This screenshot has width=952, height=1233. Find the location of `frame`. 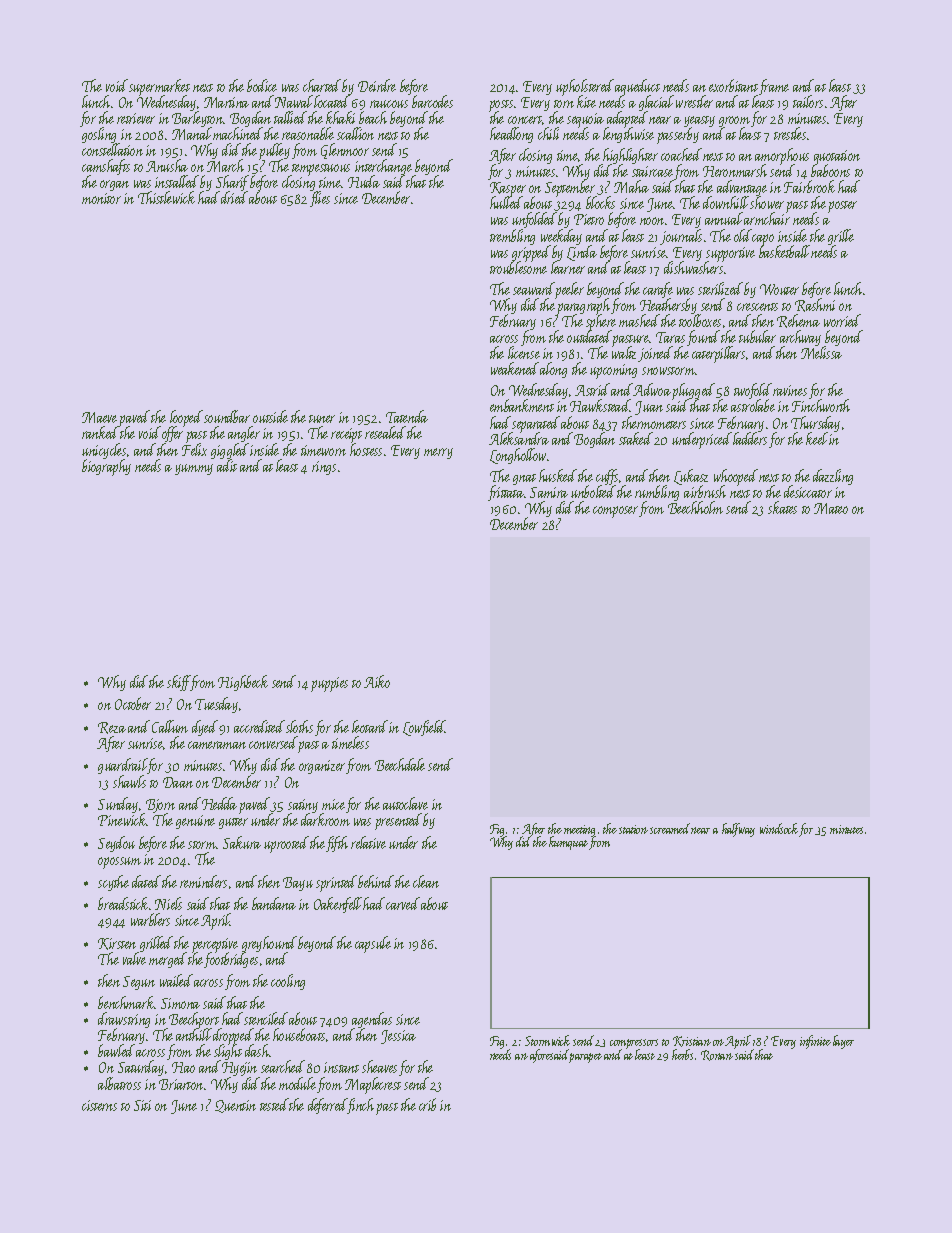

frame is located at coordinates (774, 87).
